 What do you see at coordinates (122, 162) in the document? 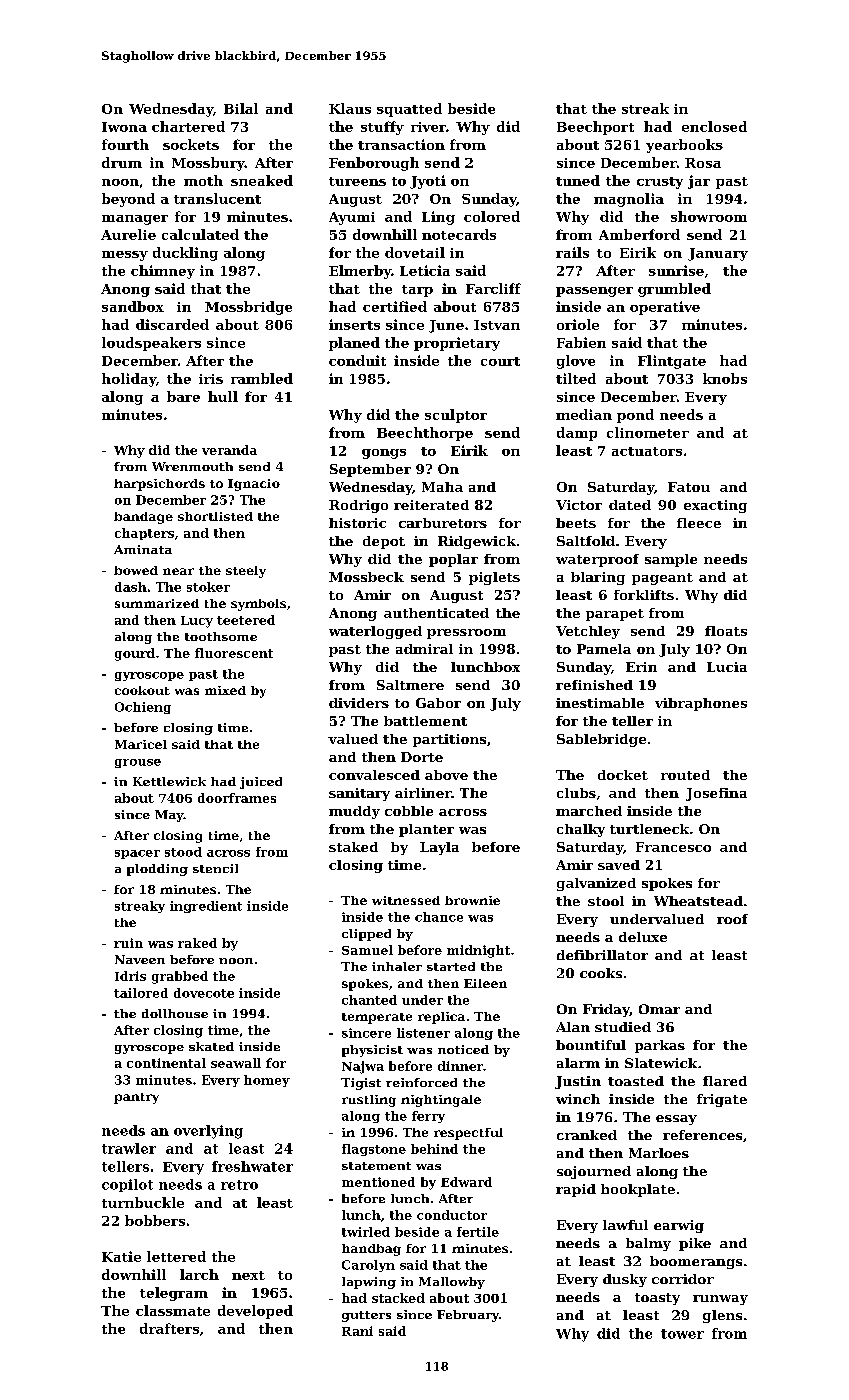
I see `drum` at bounding box center [122, 162].
